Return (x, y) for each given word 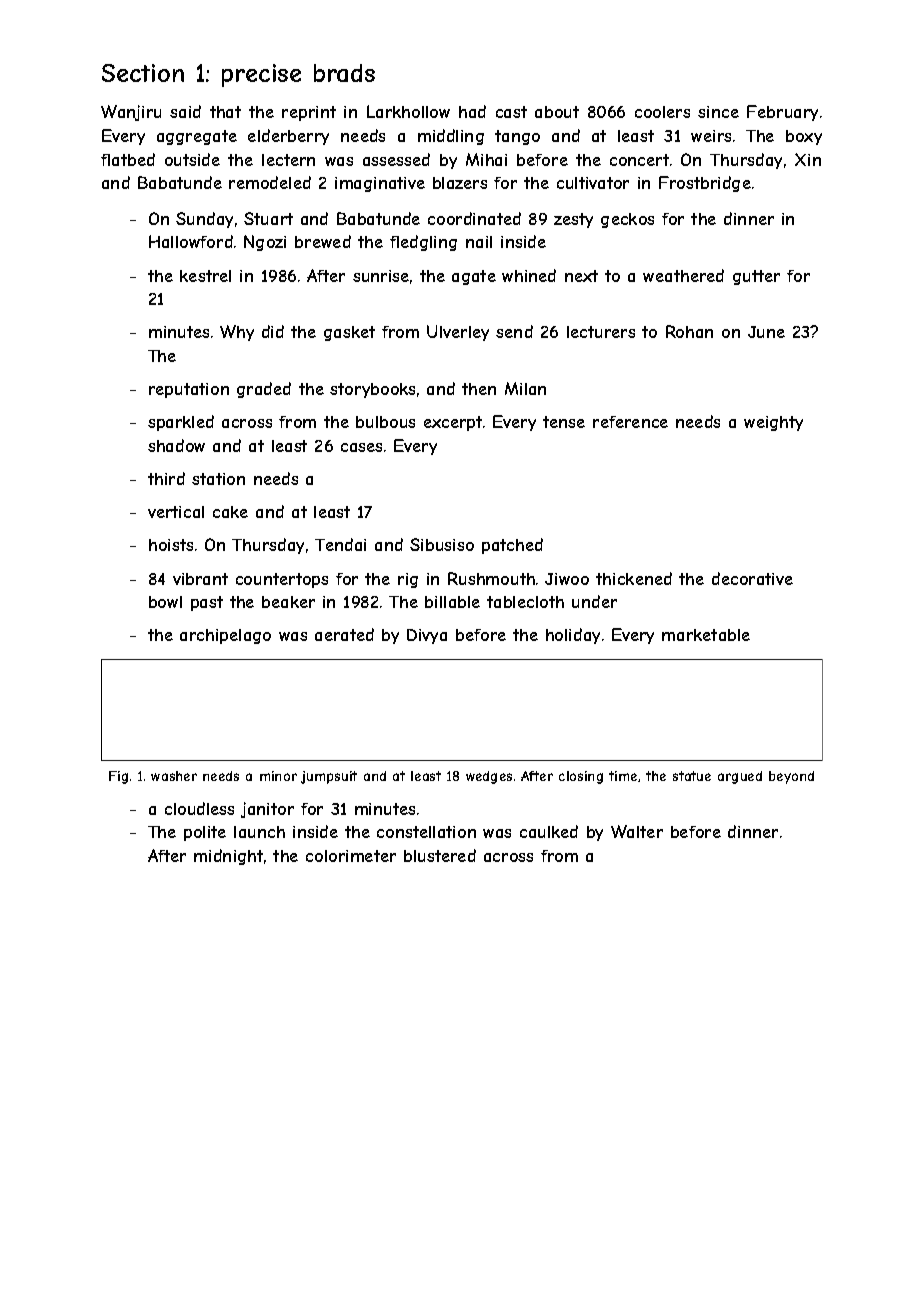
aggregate (197, 137)
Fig (118, 777)
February (782, 113)
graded (264, 390)
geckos (627, 220)
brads (344, 73)
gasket (349, 333)
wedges (489, 777)
